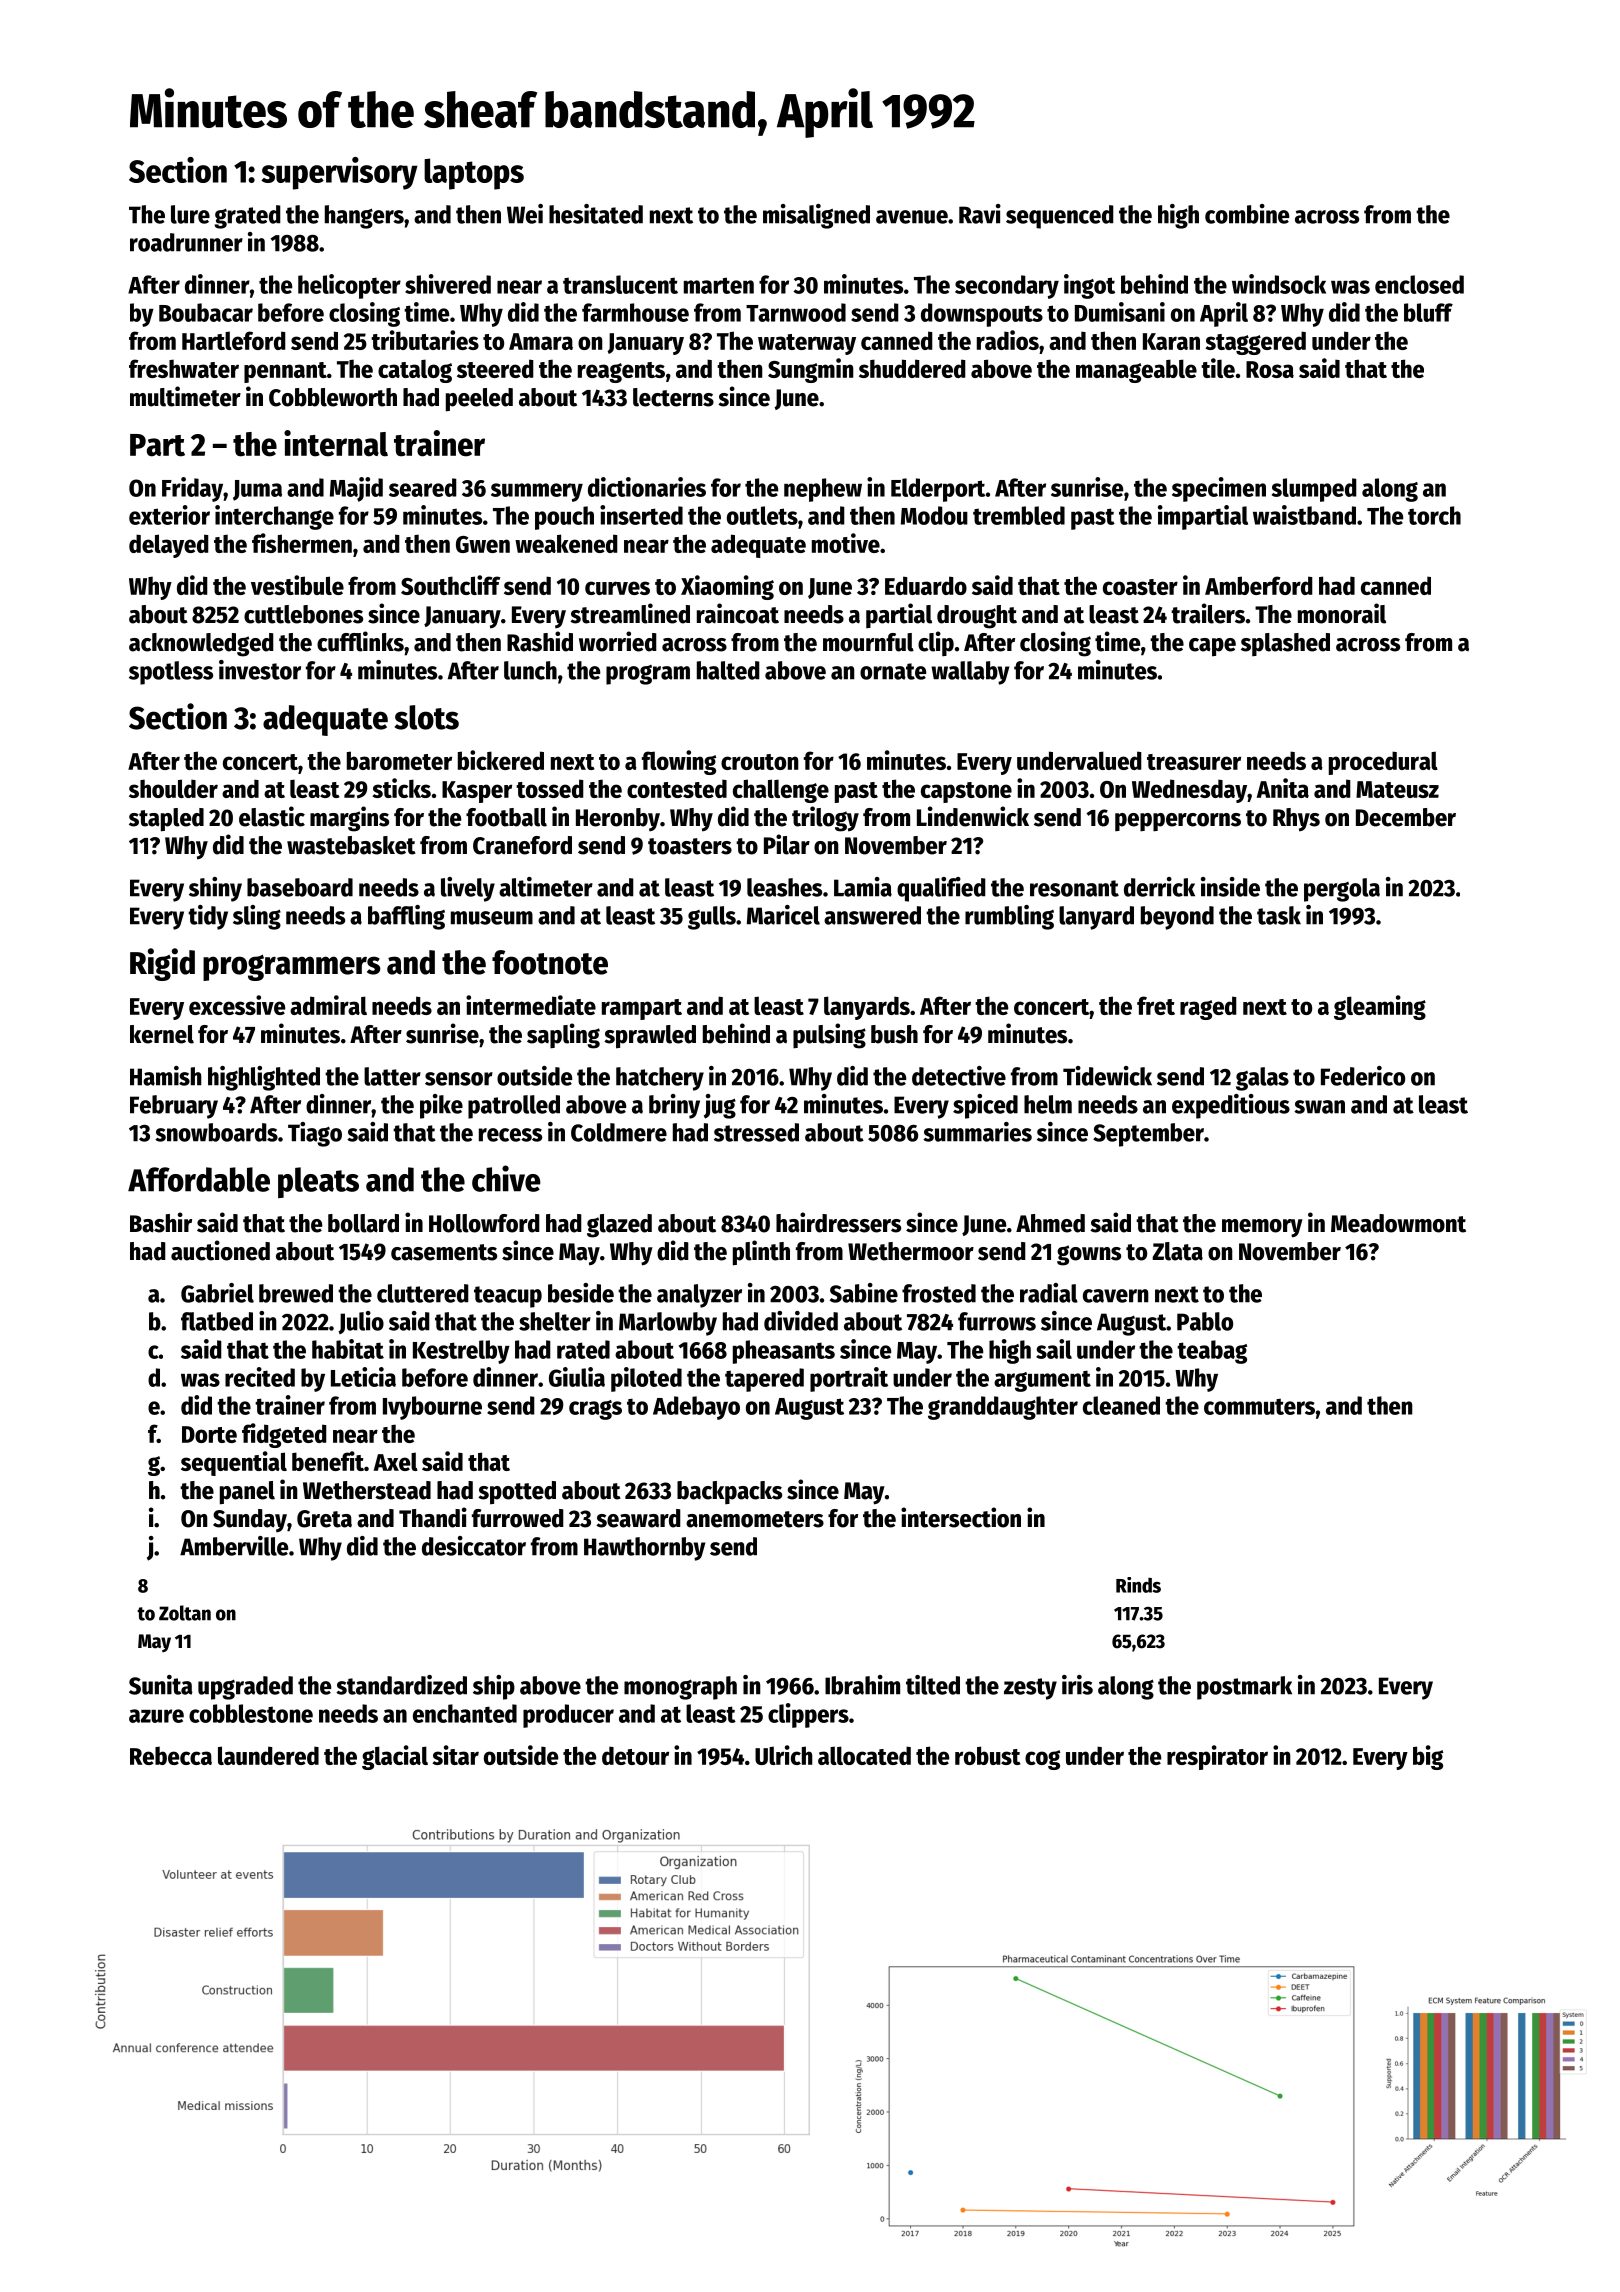 This image has height=2292, width=1620. Describe the element at coordinates (644, 1549) in the image. I see `Hawthornby` at that location.
